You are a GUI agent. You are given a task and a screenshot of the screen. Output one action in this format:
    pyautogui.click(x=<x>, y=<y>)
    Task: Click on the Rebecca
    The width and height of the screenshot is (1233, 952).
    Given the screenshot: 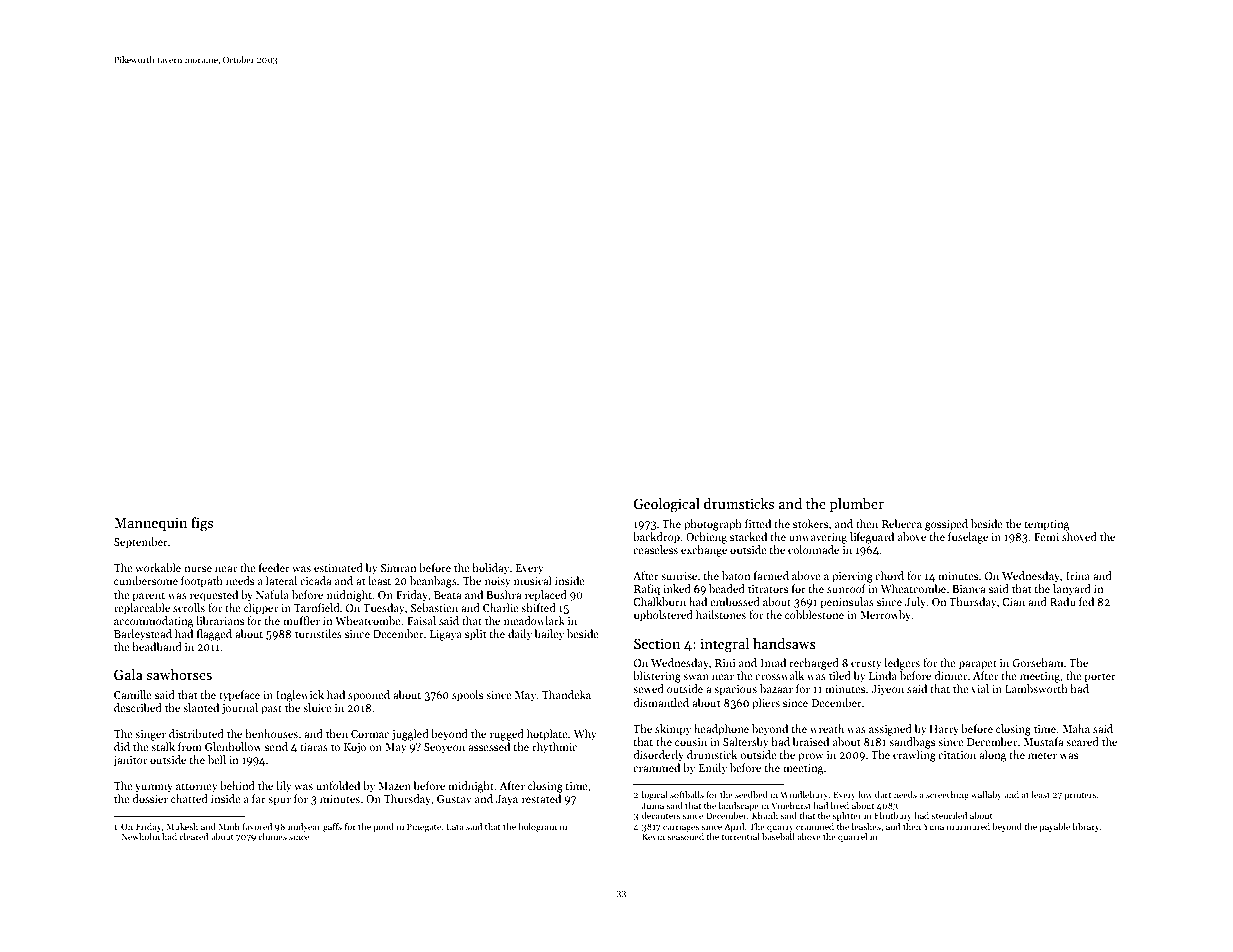 What is the action you would take?
    pyautogui.click(x=902, y=523)
